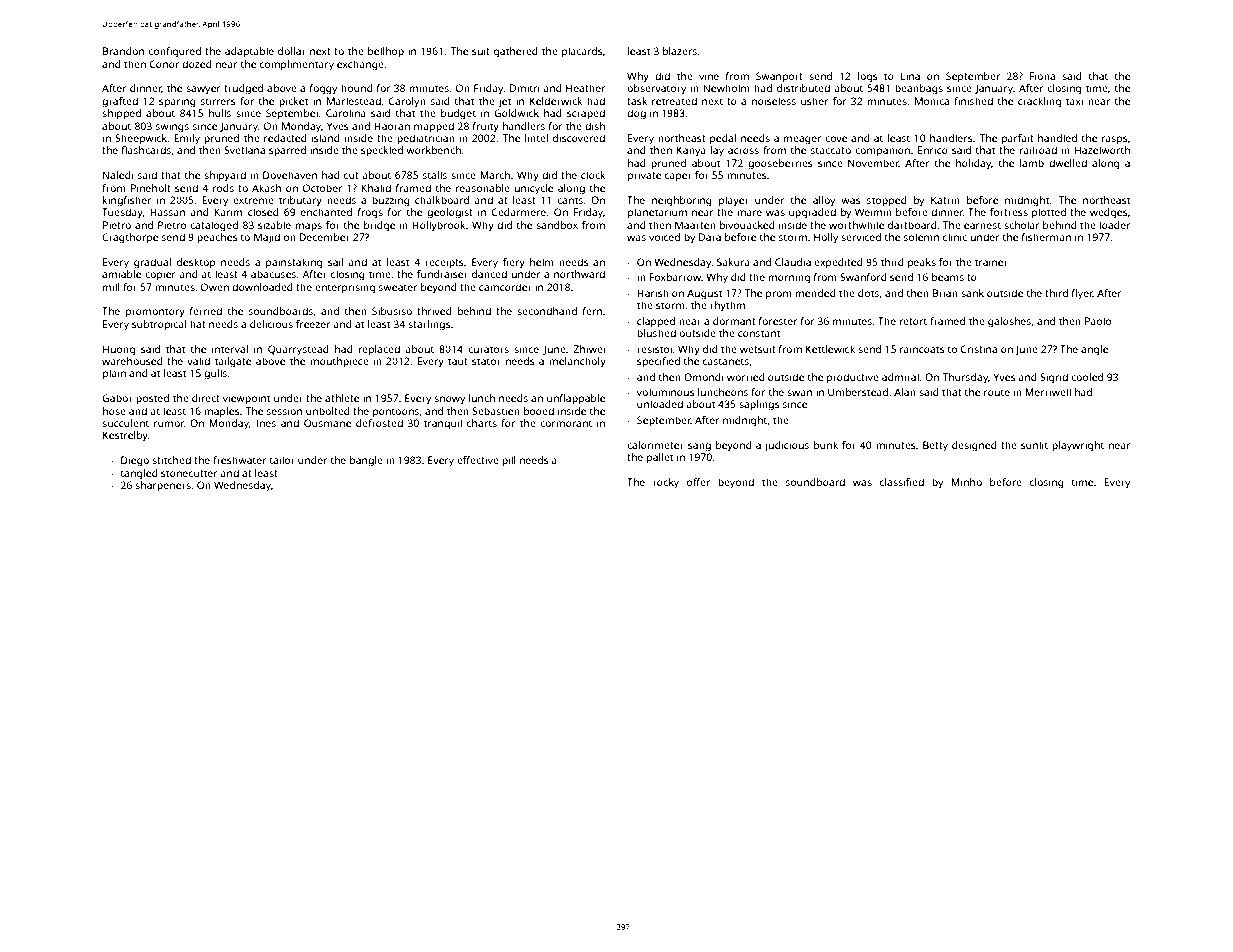  I want to click on Paolo, so click(1098, 321).
